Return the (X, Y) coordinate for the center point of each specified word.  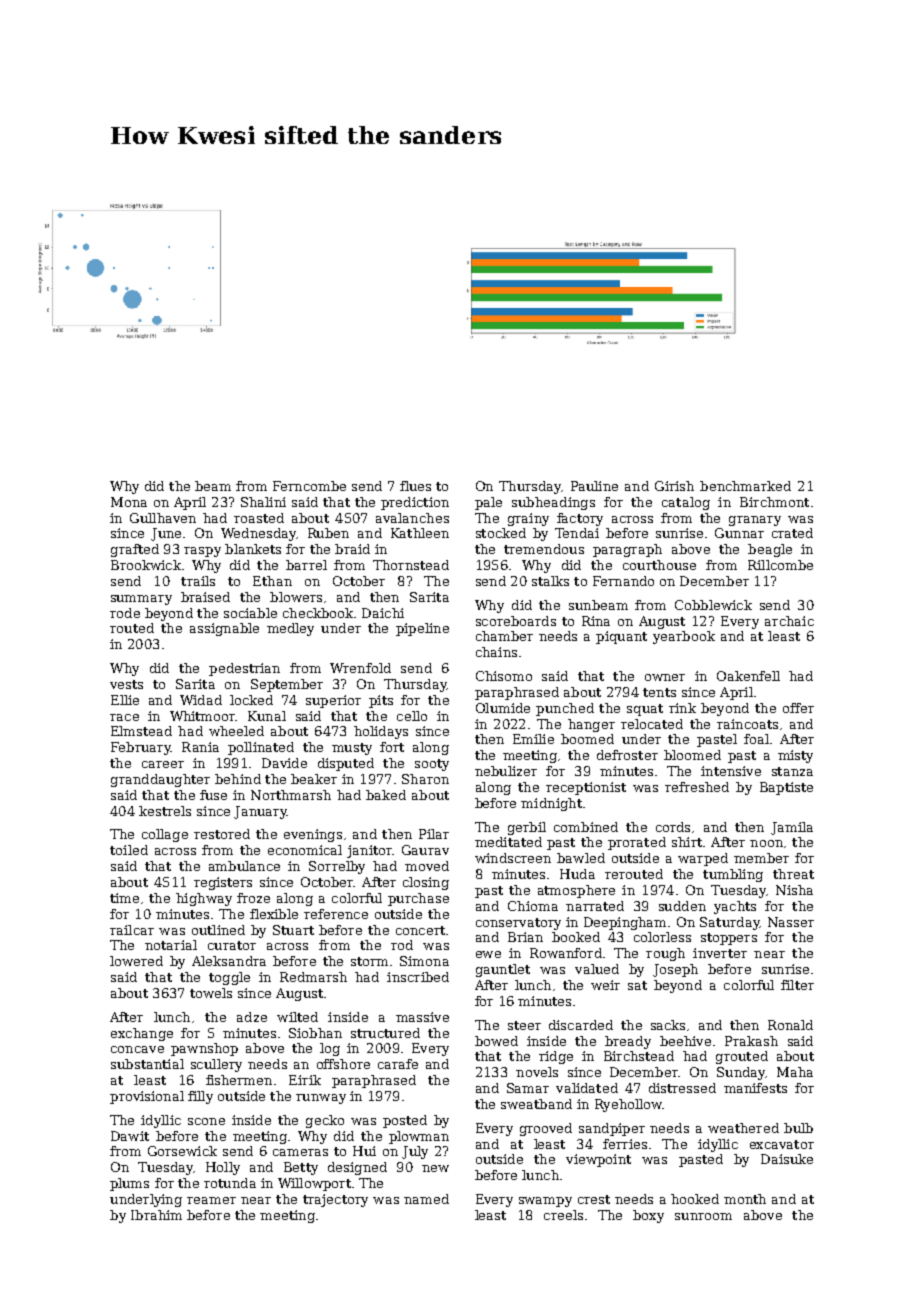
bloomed (692, 755)
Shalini (263, 502)
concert (420, 930)
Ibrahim (156, 1215)
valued (597, 969)
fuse (213, 795)
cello (412, 716)
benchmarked (745, 486)
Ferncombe (309, 486)
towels (211, 993)
